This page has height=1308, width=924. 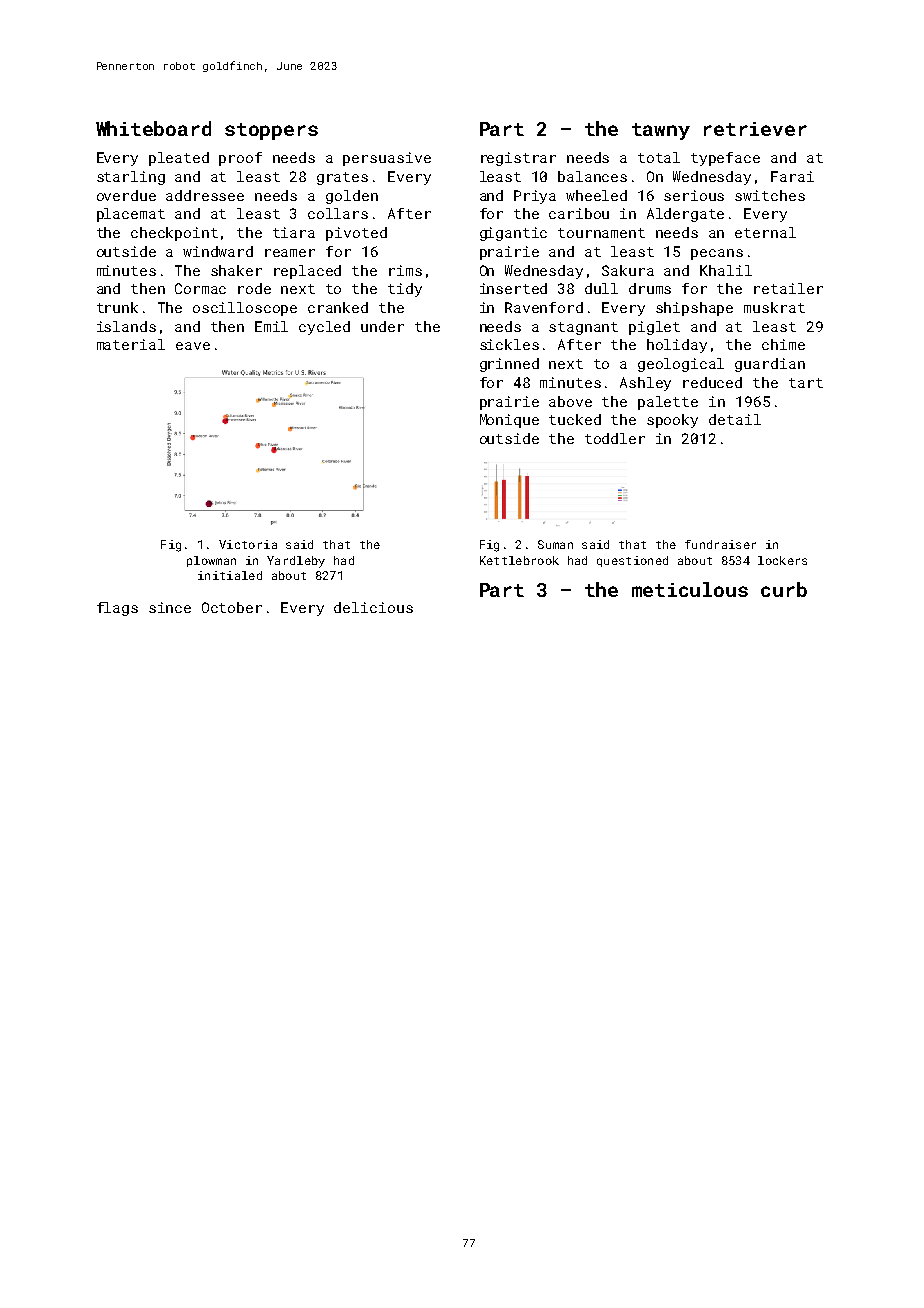 What do you see at coordinates (248, 544) in the page?
I see `Victoria` at bounding box center [248, 544].
